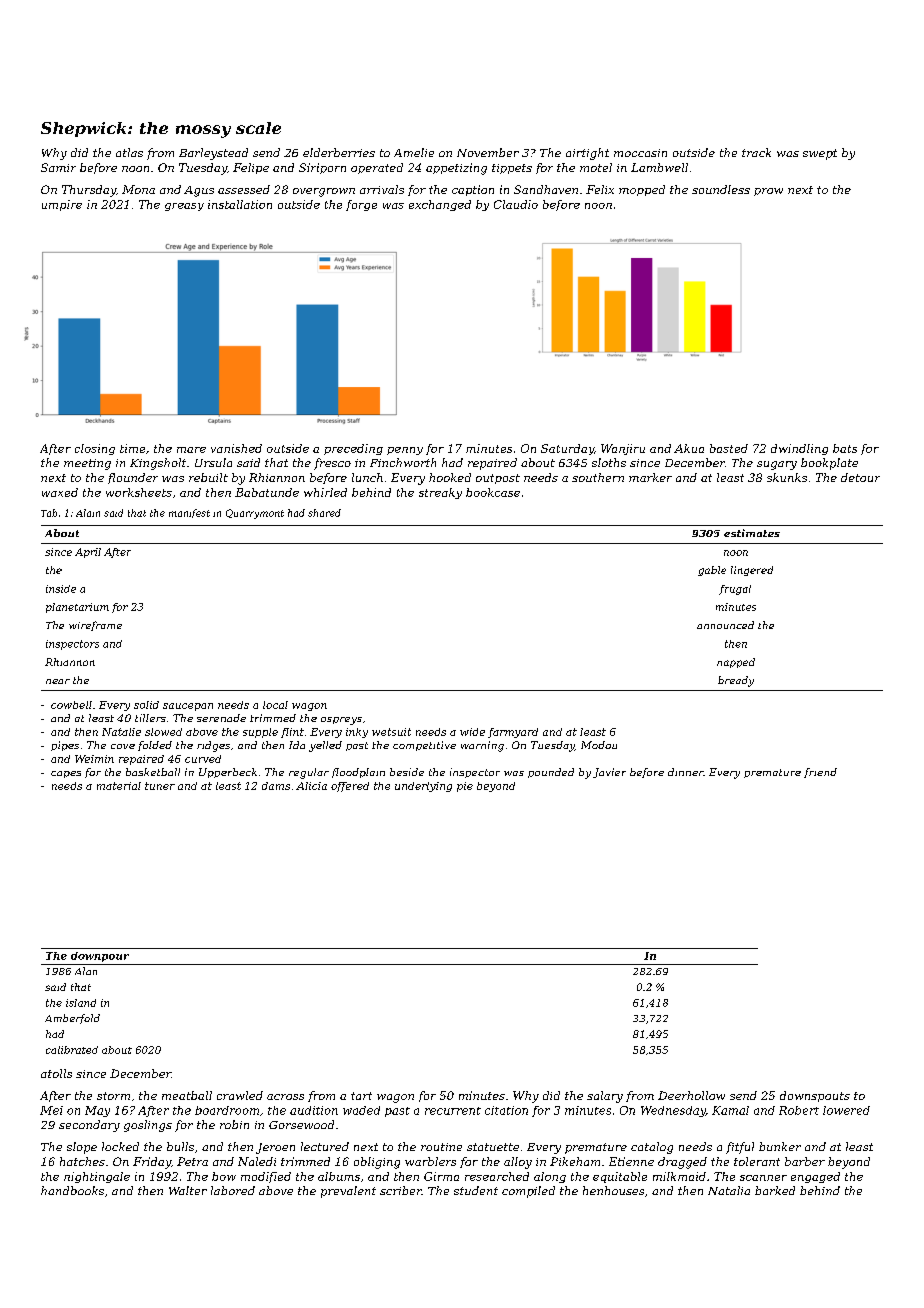 The image size is (924, 1308). I want to click on Walter, so click(188, 1190).
